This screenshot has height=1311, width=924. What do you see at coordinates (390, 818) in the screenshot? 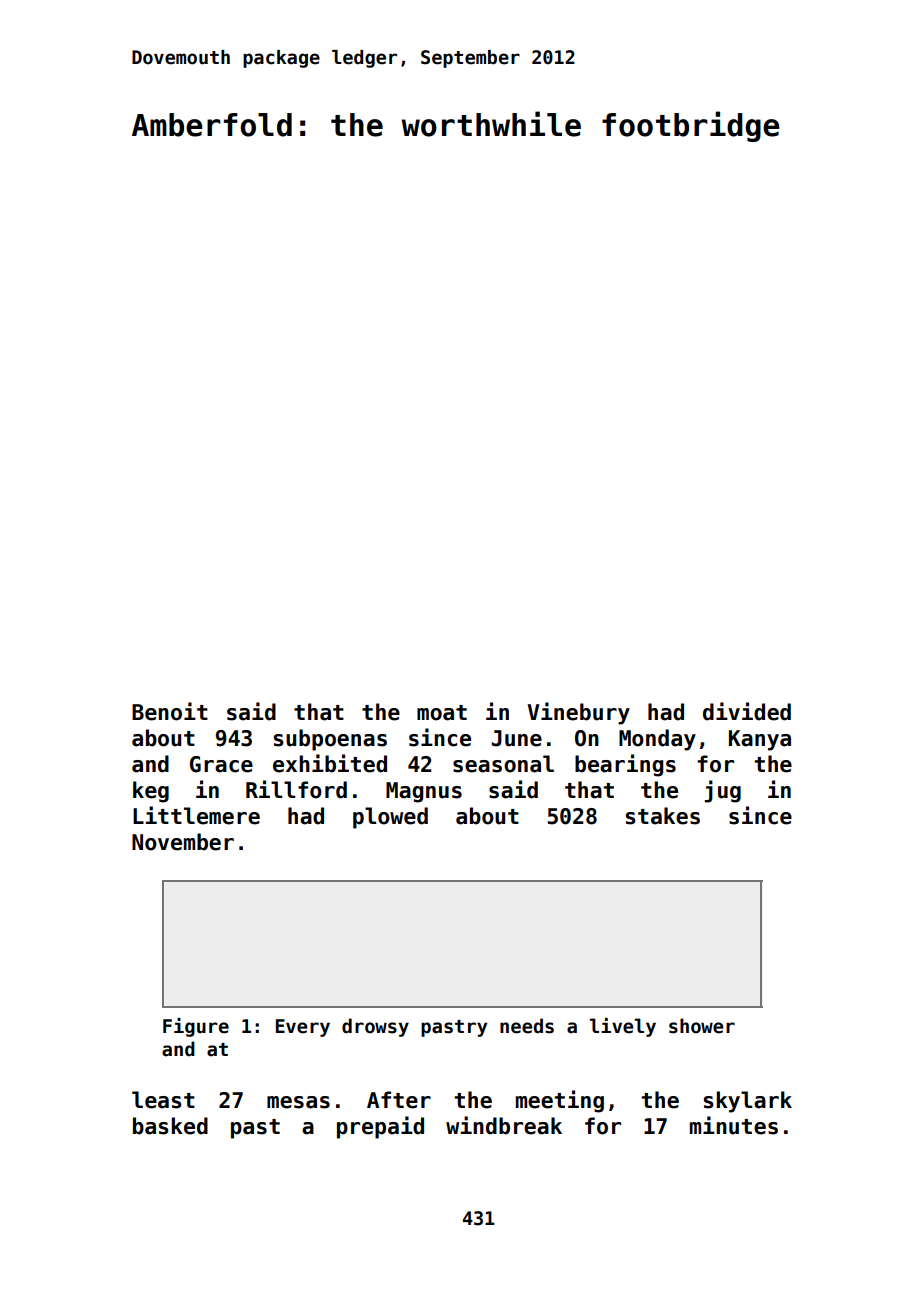
I see `plowed` at bounding box center [390, 818].
